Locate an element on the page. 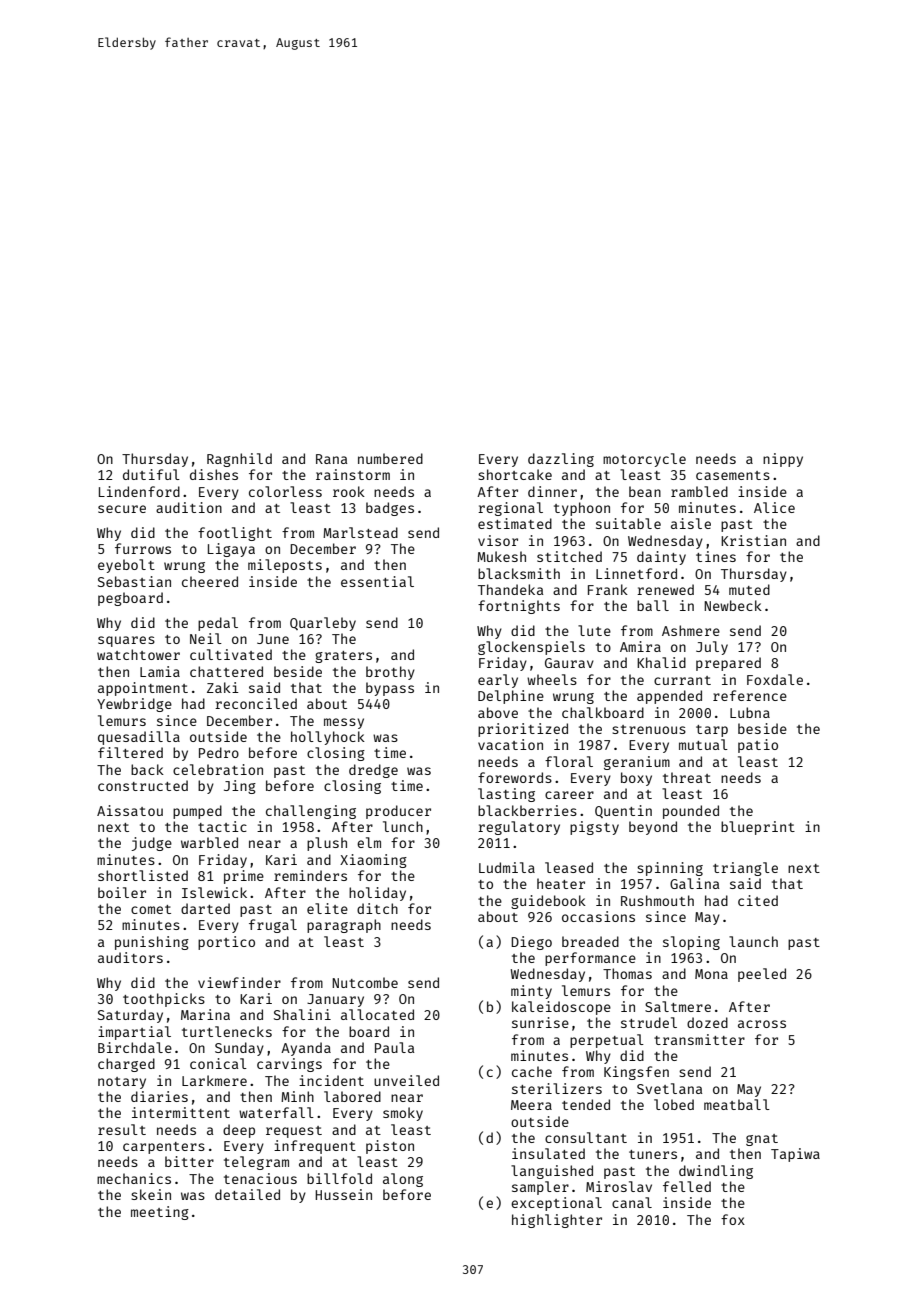  Foxdale is located at coordinates (775, 679).
